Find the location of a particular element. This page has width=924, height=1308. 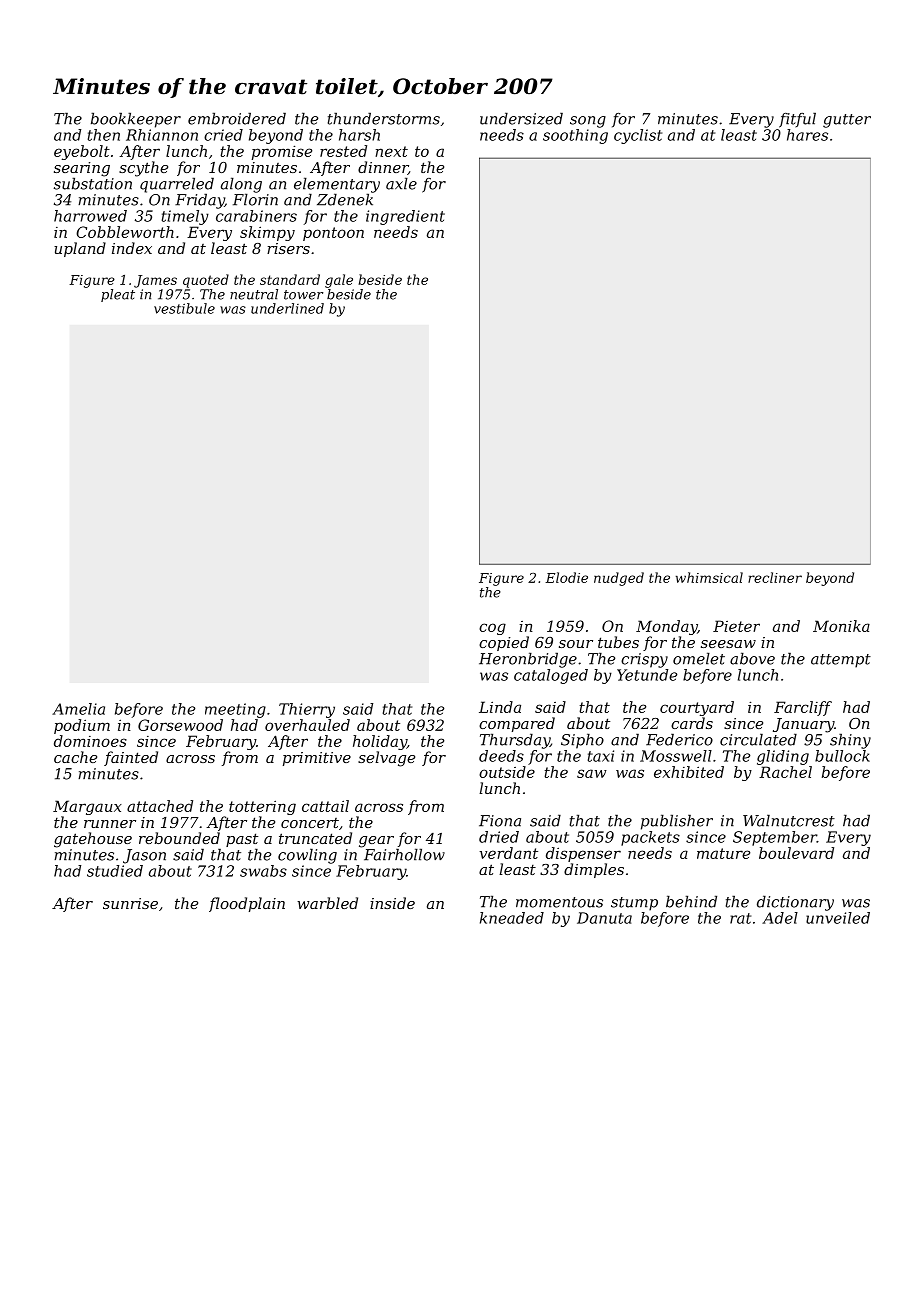

cog is located at coordinates (492, 629).
